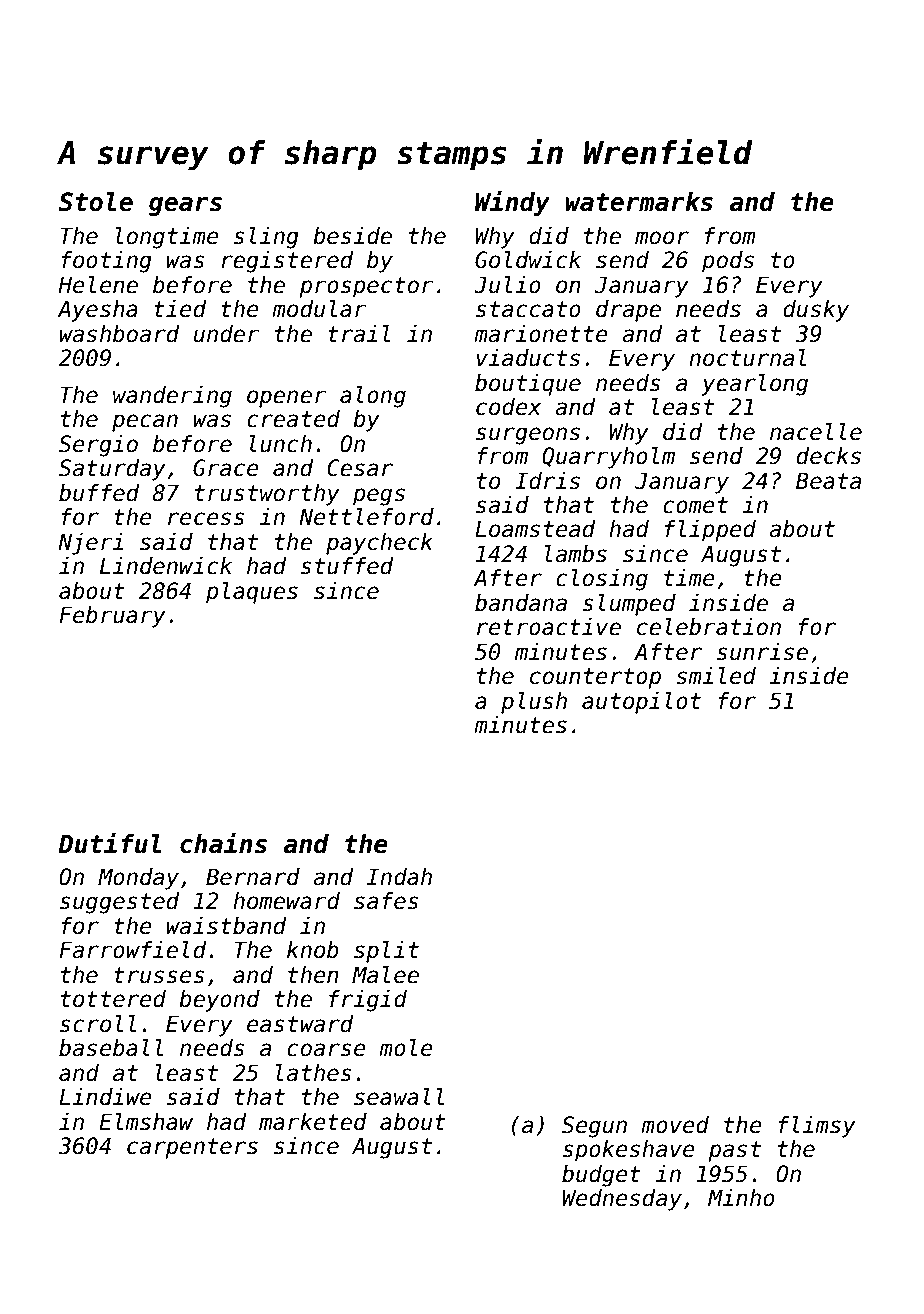 This screenshot has width=924, height=1314. What do you see at coordinates (828, 481) in the screenshot?
I see `Beata` at bounding box center [828, 481].
